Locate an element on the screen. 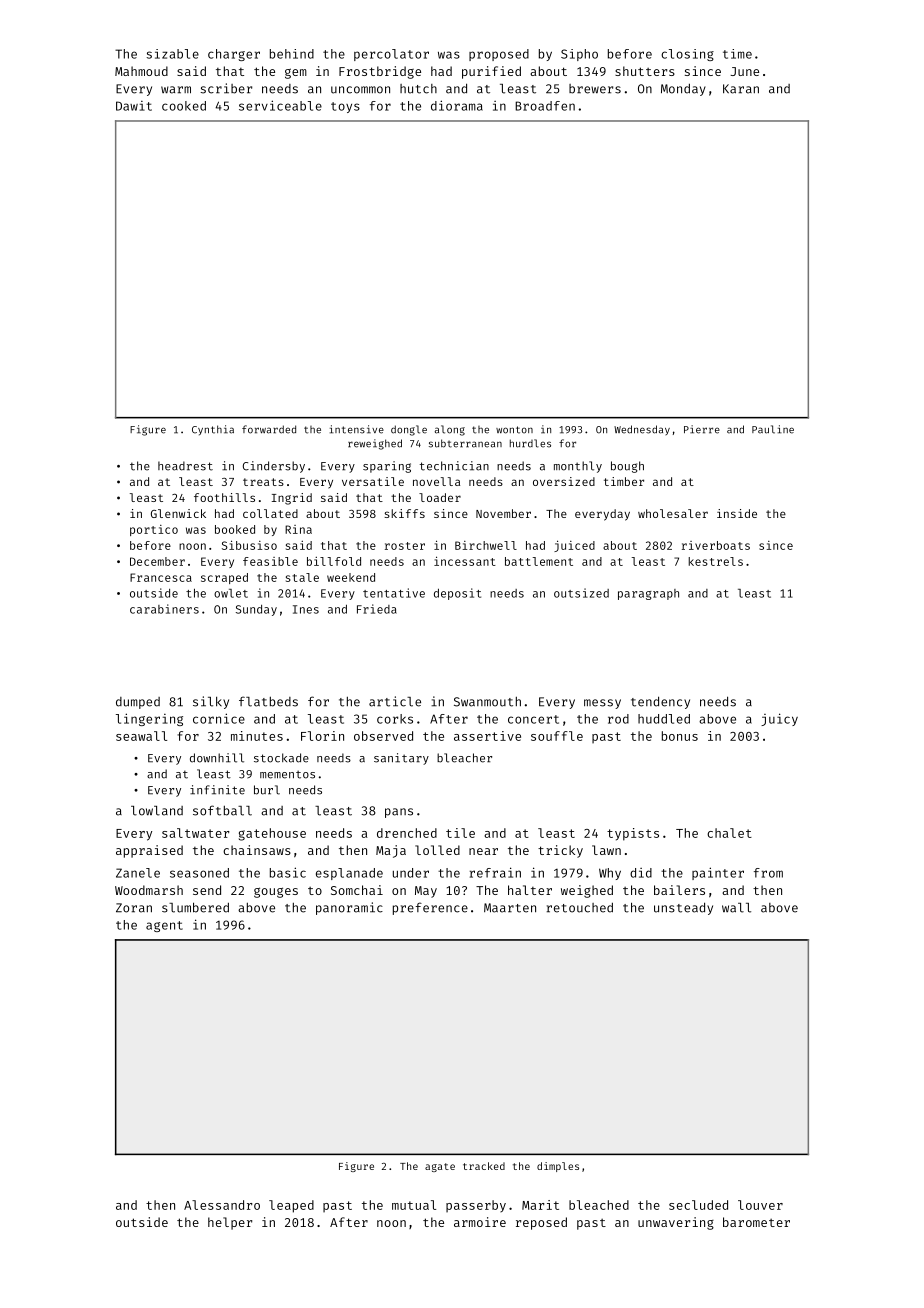 The image size is (924, 1308). mutual is located at coordinates (414, 1205).
